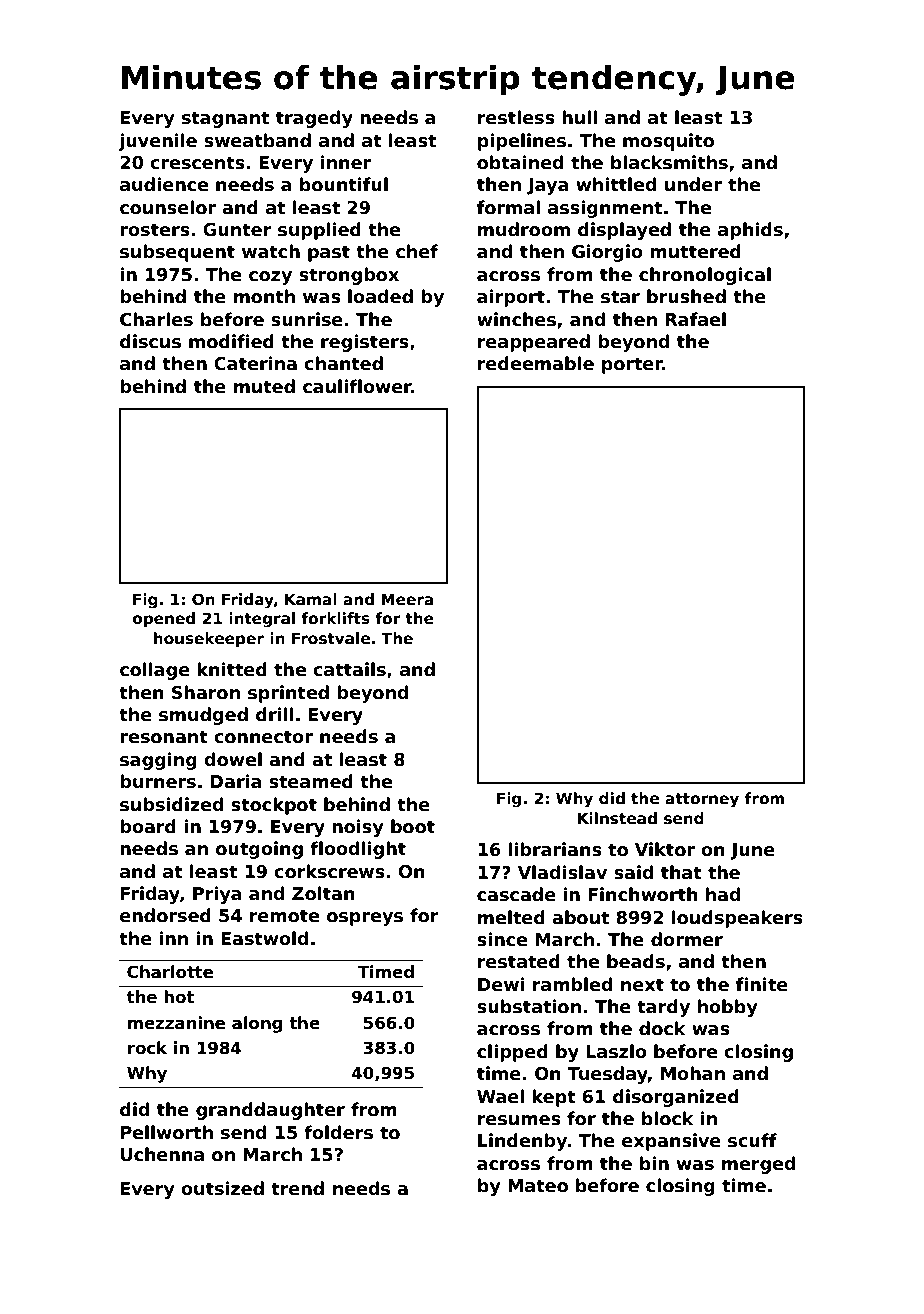 The width and height of the document is (924, 1314). What do you see at coordinates (696, 319) in the document?
I see `Rafael` at bounding box center [696, 319].
